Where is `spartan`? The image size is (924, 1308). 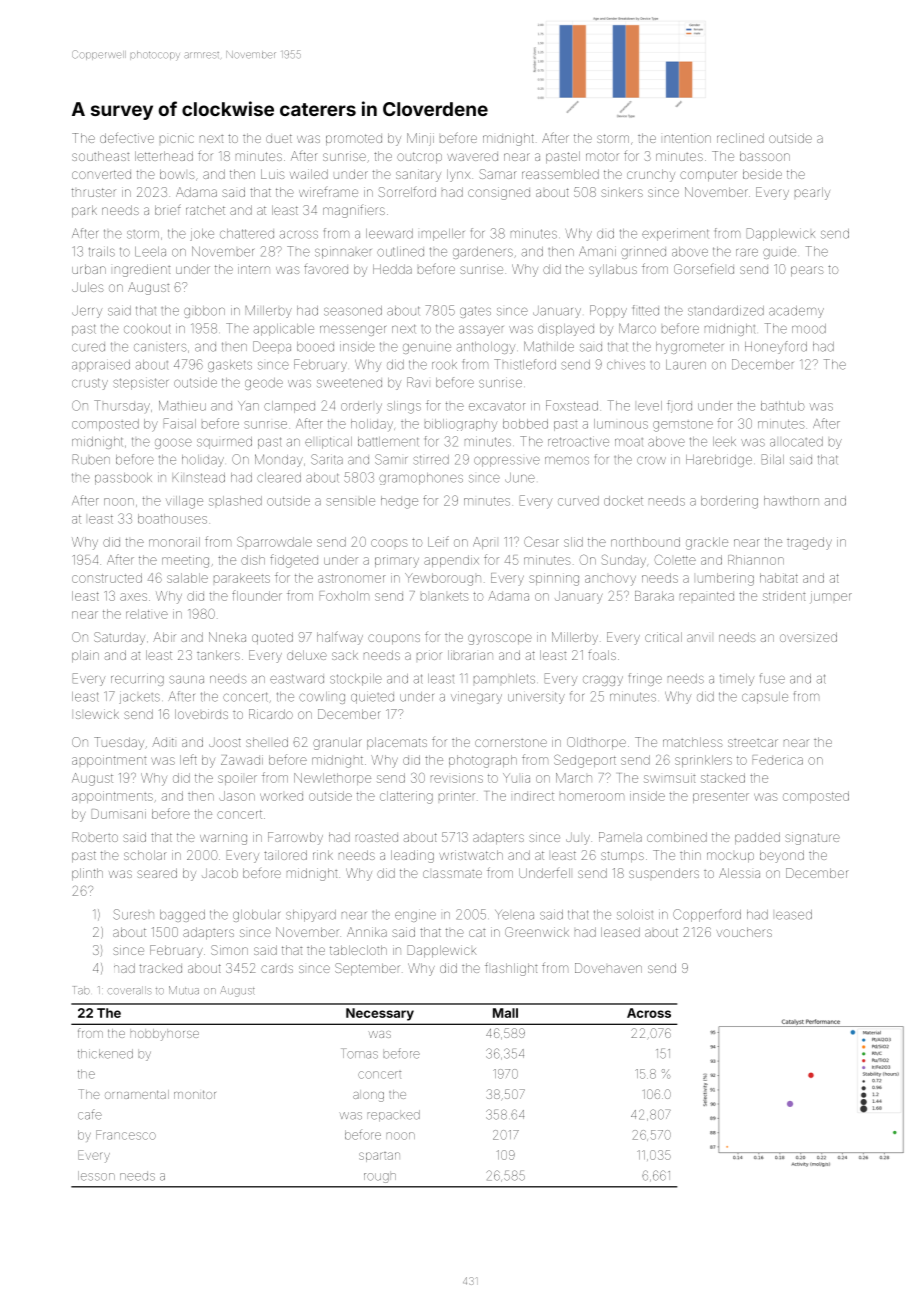
spartan is located at coordinates (379, 1157).
